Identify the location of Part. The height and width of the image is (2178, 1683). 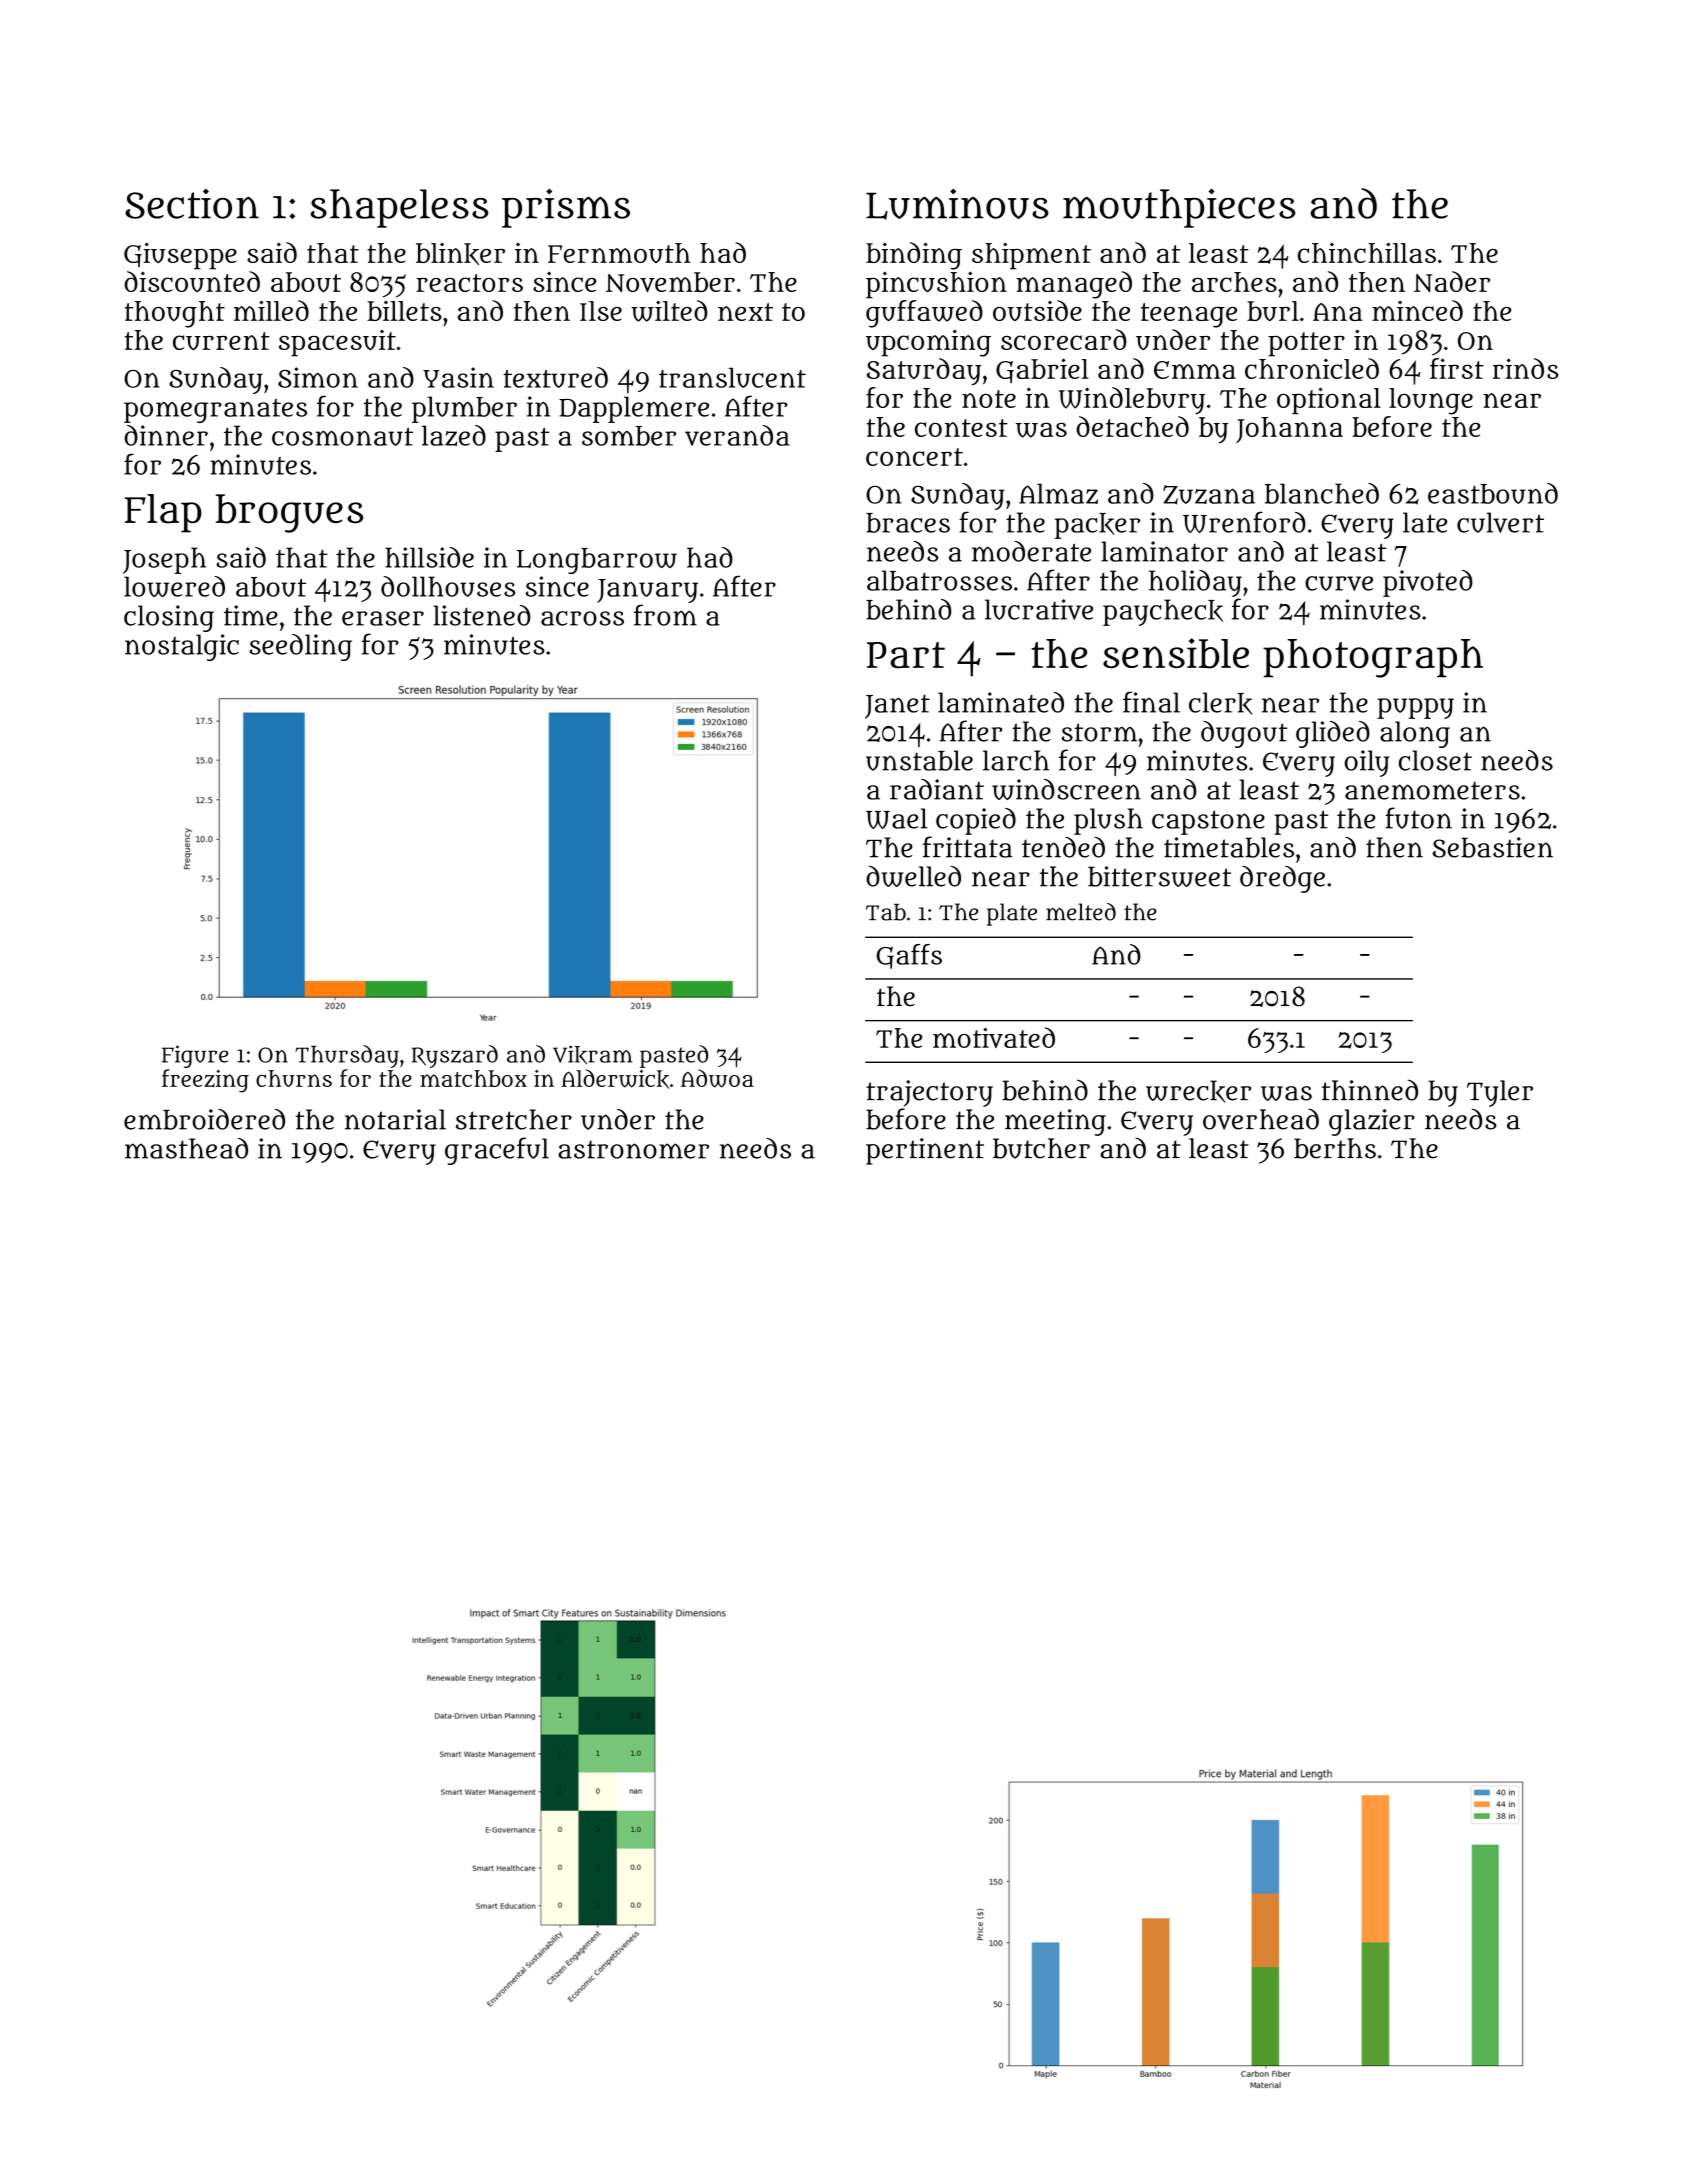
(906, 655).
